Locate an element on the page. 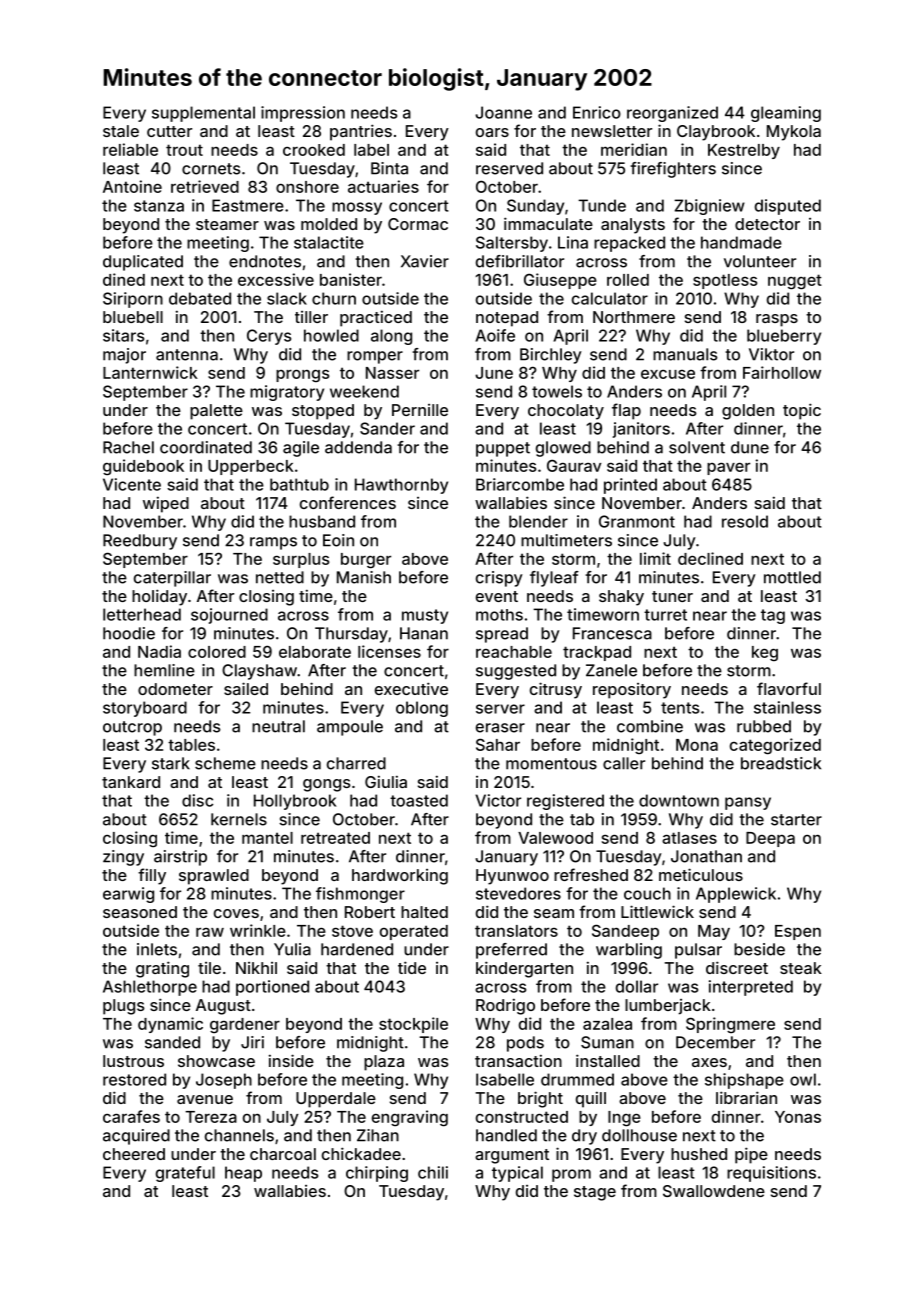 Image resolution: width=924 pixels, height=1308 pixels. Lanternwick is located at coordinates (150, 372).
